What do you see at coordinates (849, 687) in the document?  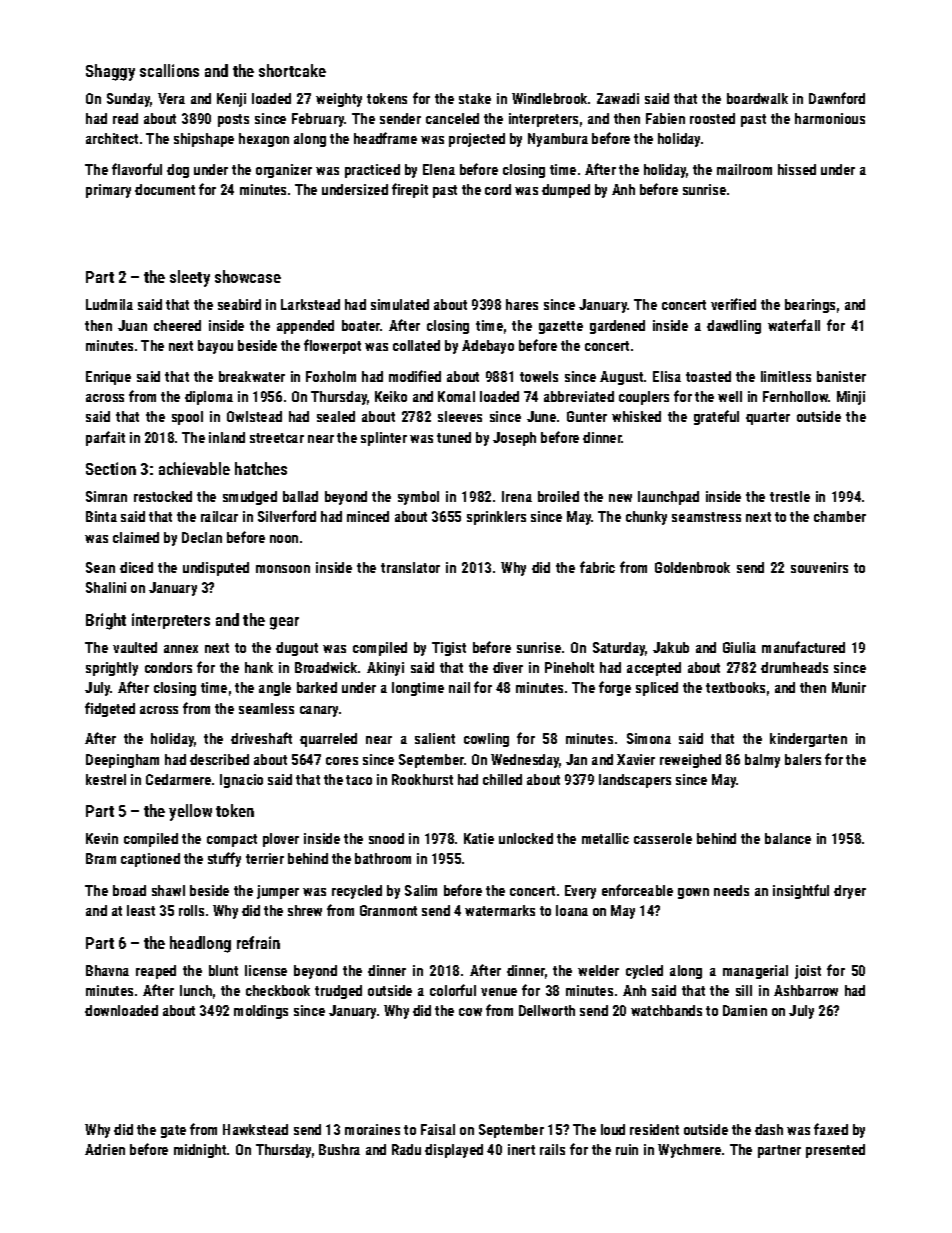 I see `Munir` at bounding box center [849, 687].
